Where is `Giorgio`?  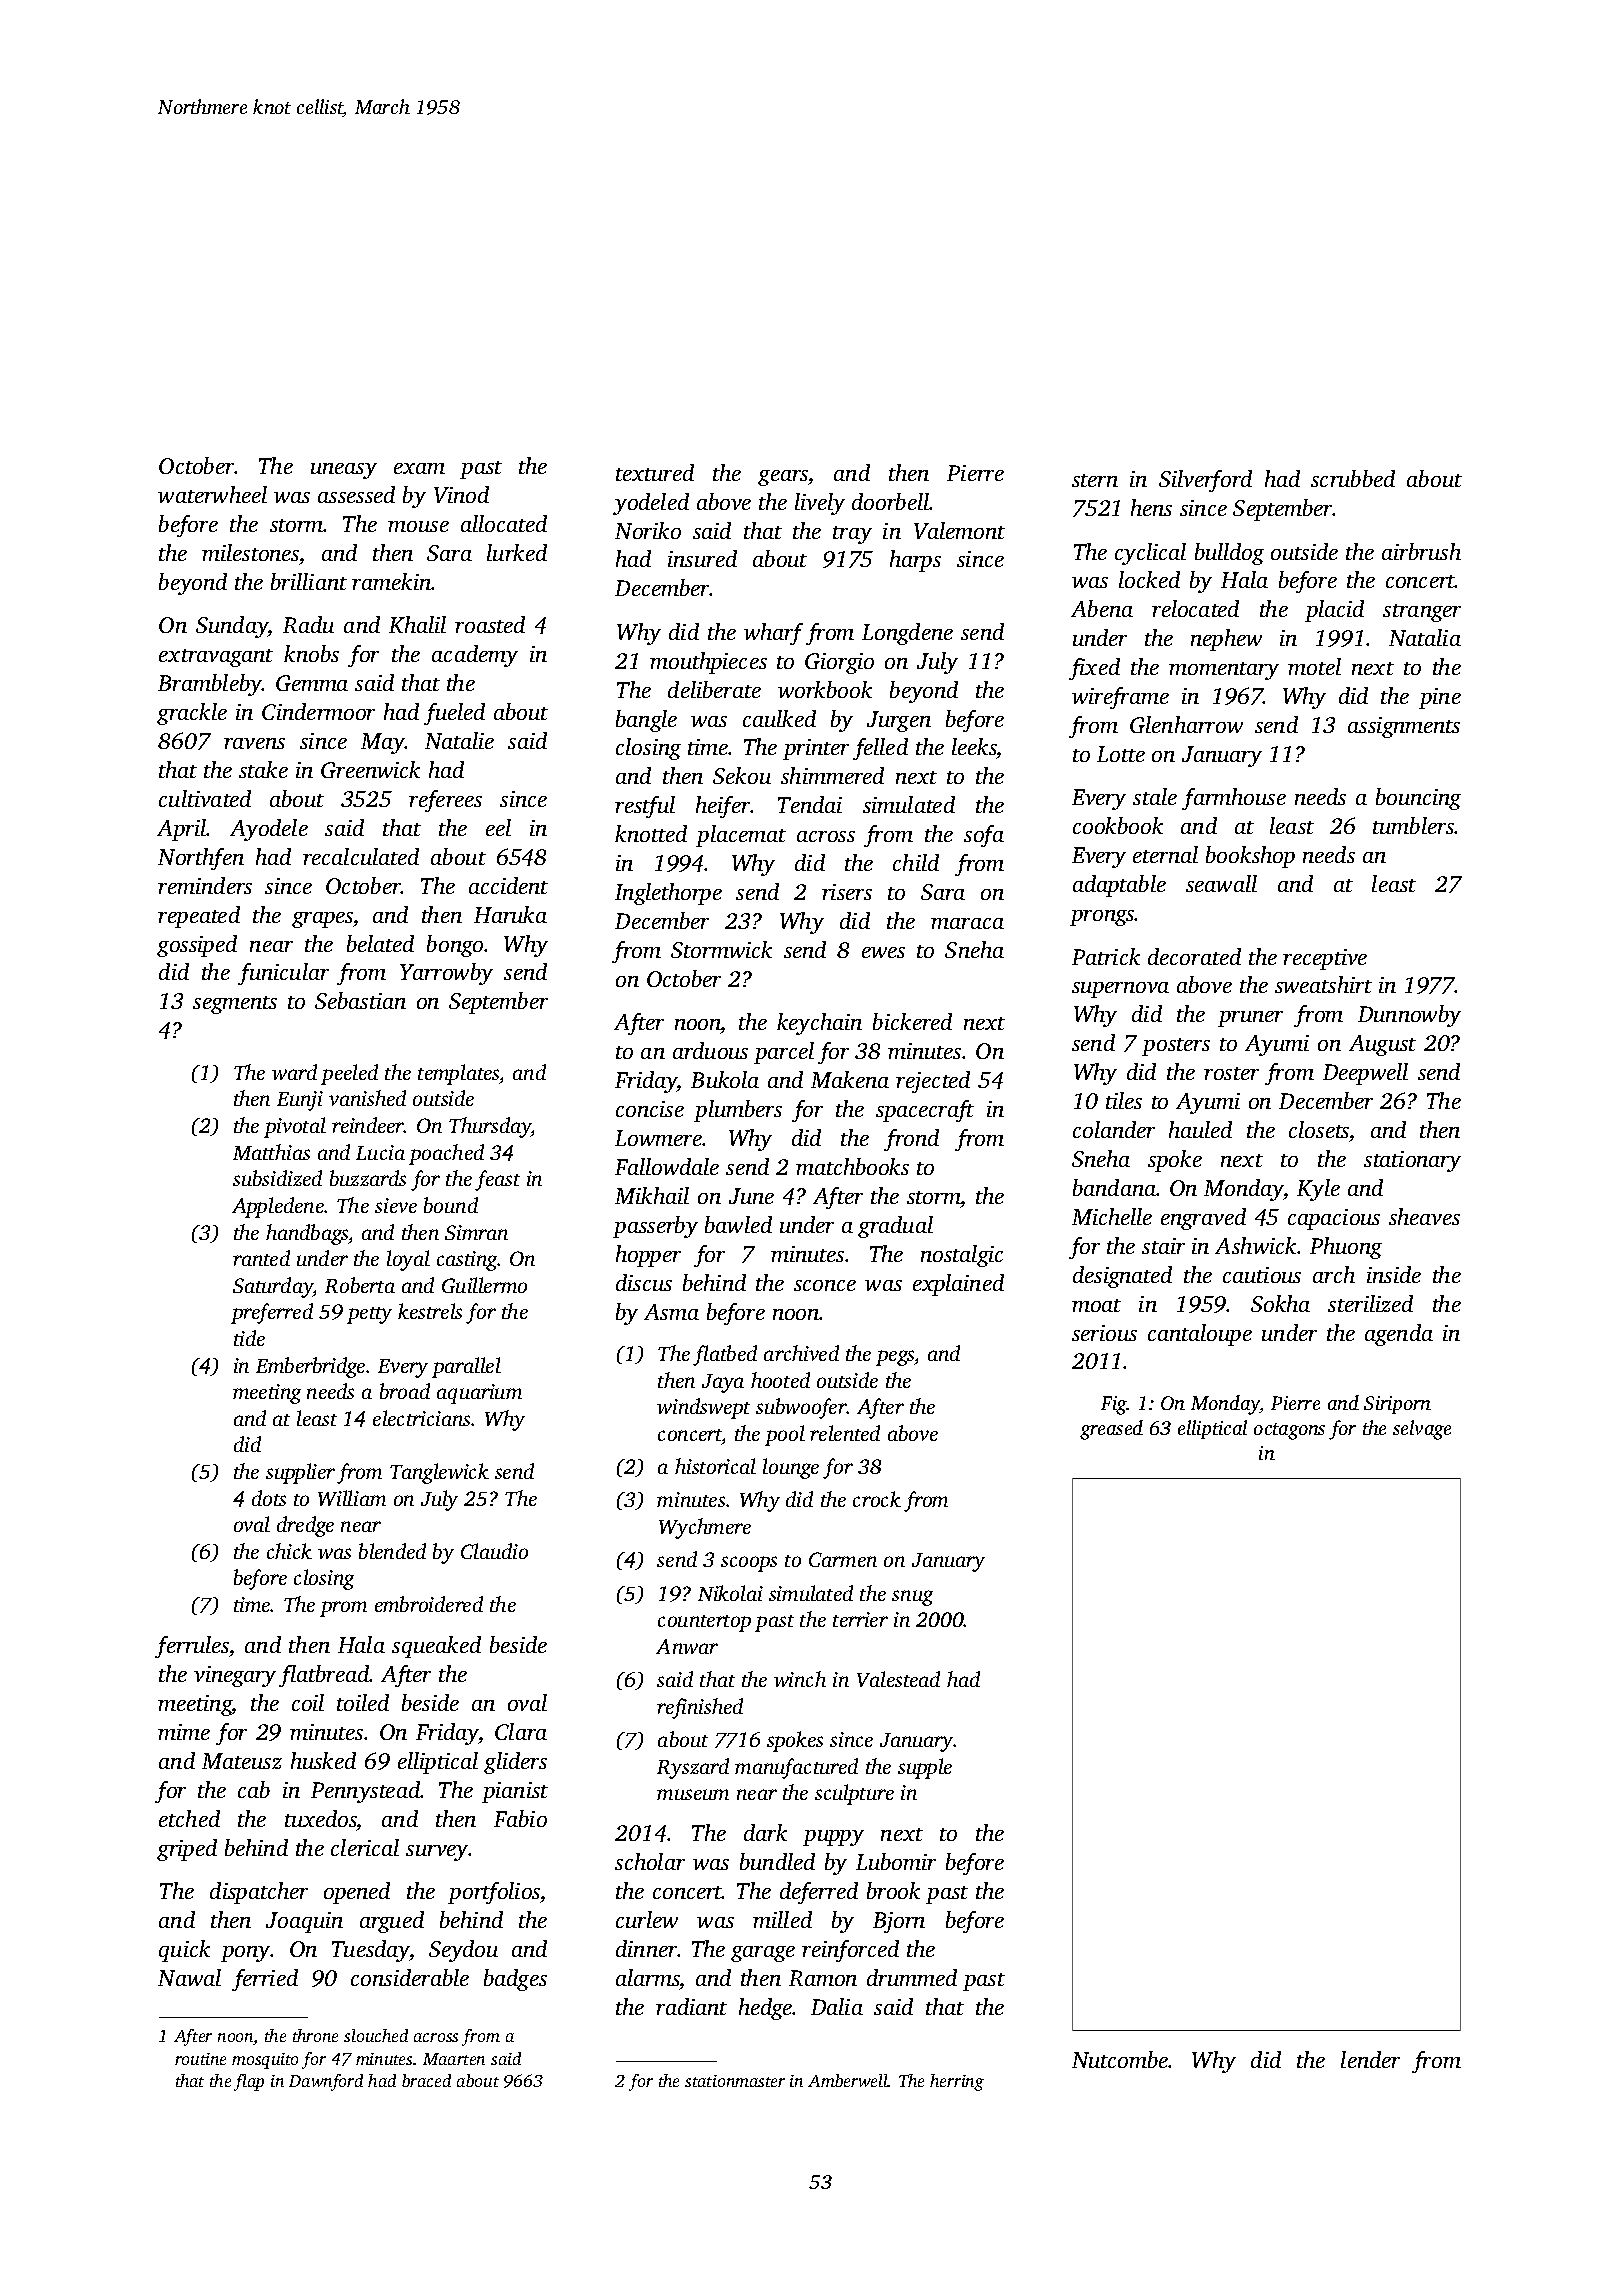
Giorgio is located at coordinates (839, 663).
